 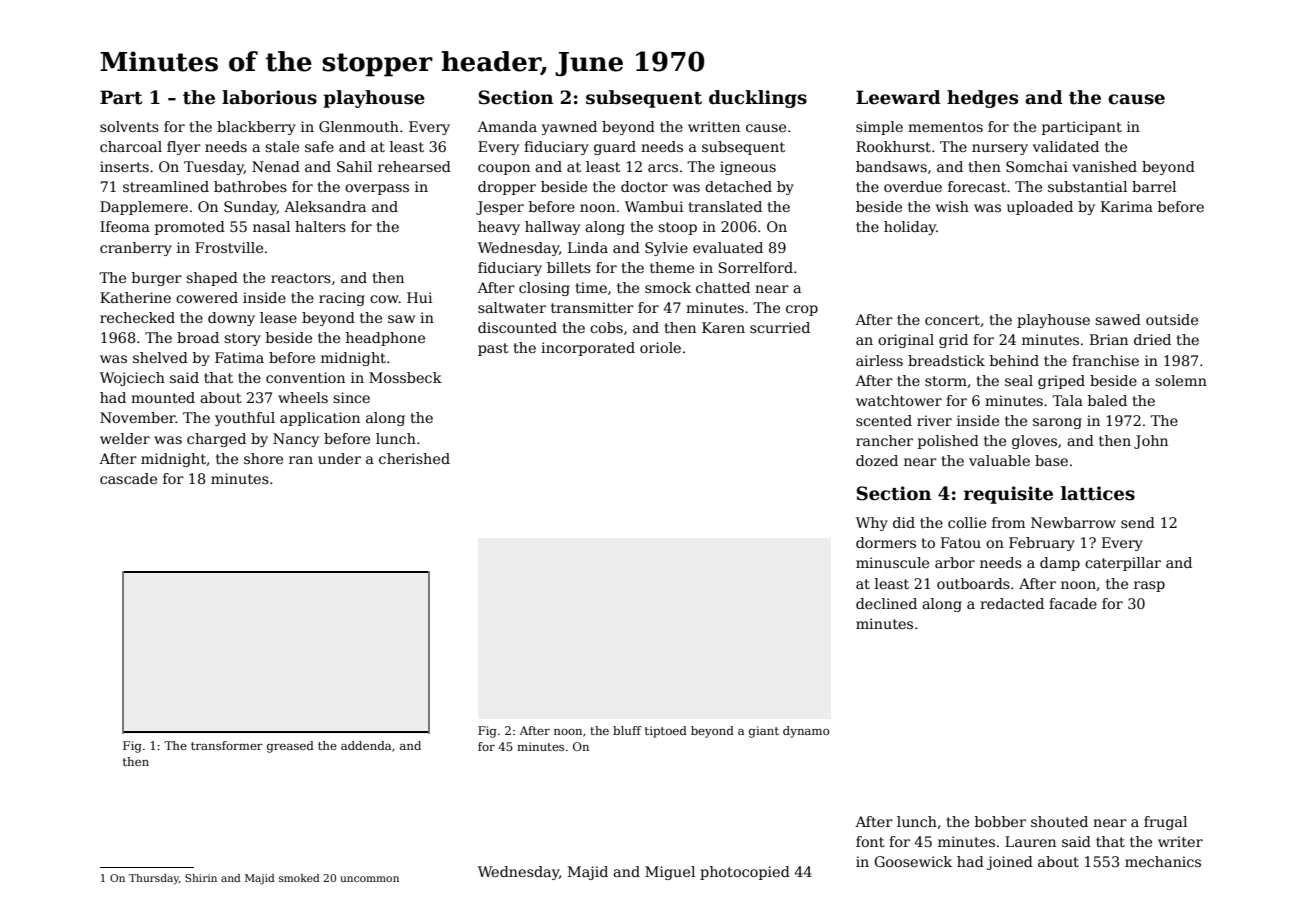 What do you see at coordinates (201, 878) in the screenshot?
I see `Shirin` at bounding box center [201, 878].
